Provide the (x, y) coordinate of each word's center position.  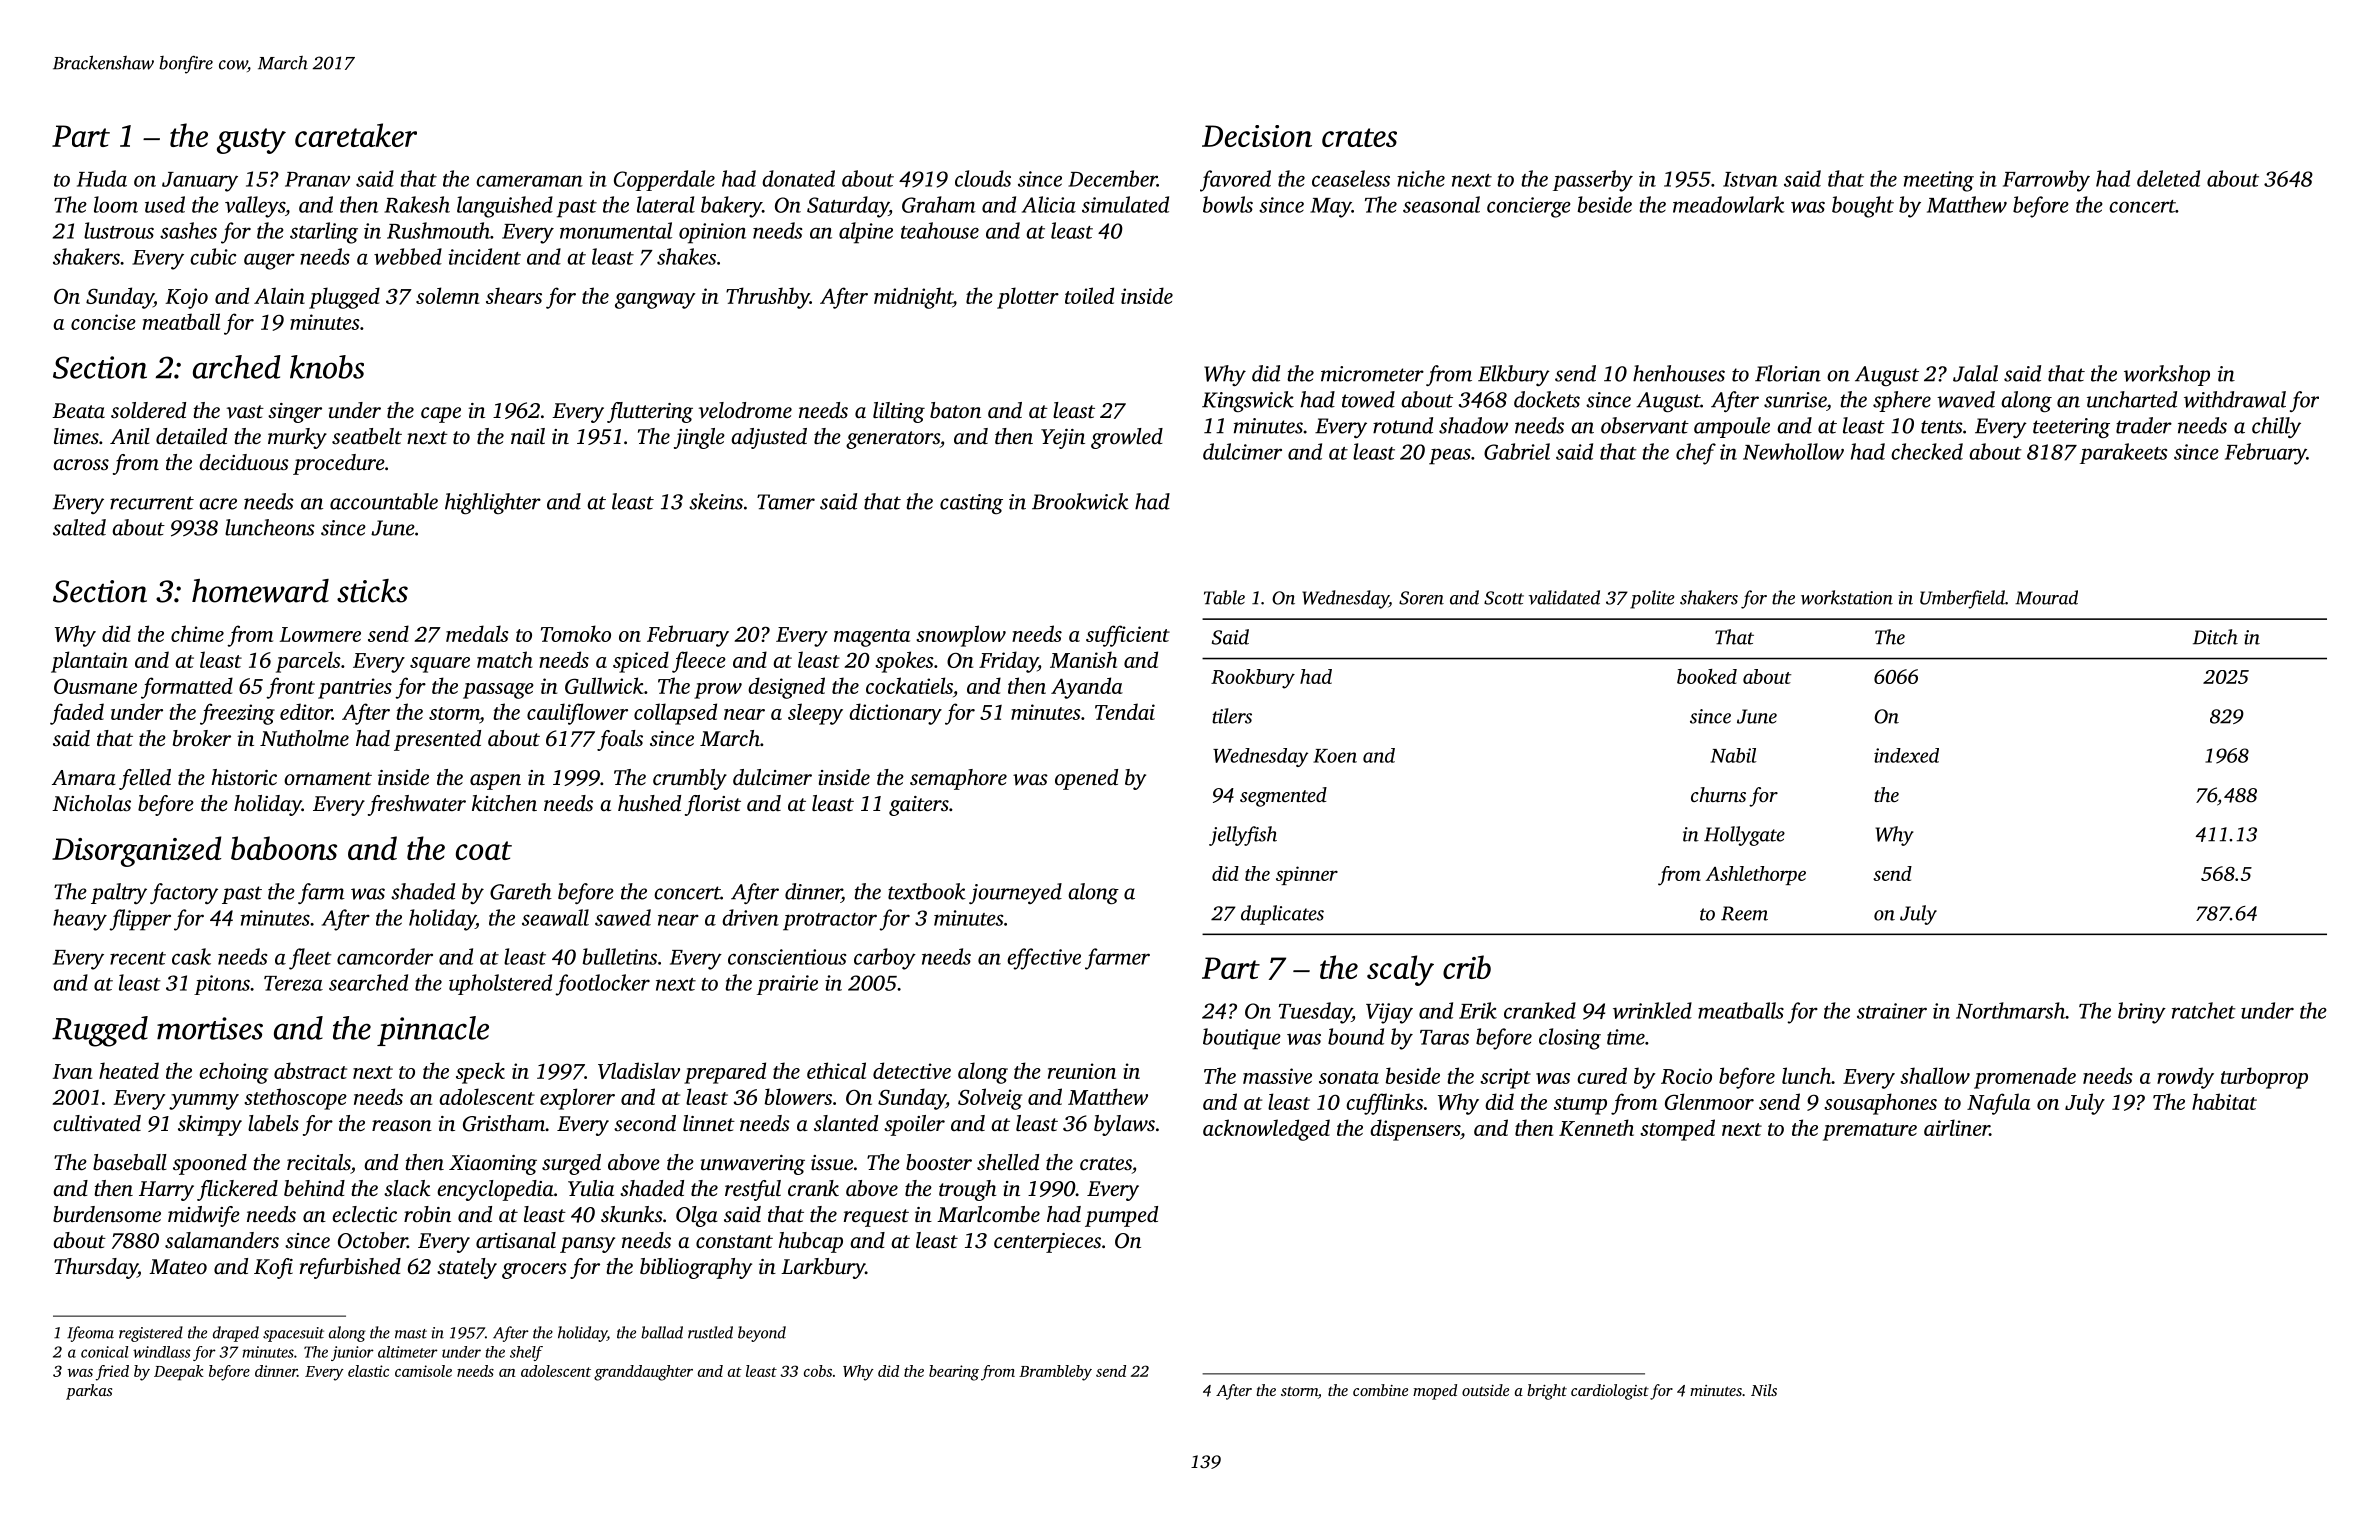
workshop (2167, 375)
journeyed (1015, 893)
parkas (89, 1392)
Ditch (2215, 637)
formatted (187, 688)
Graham (939, 204)
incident (484, 256)
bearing (954, 1373)
